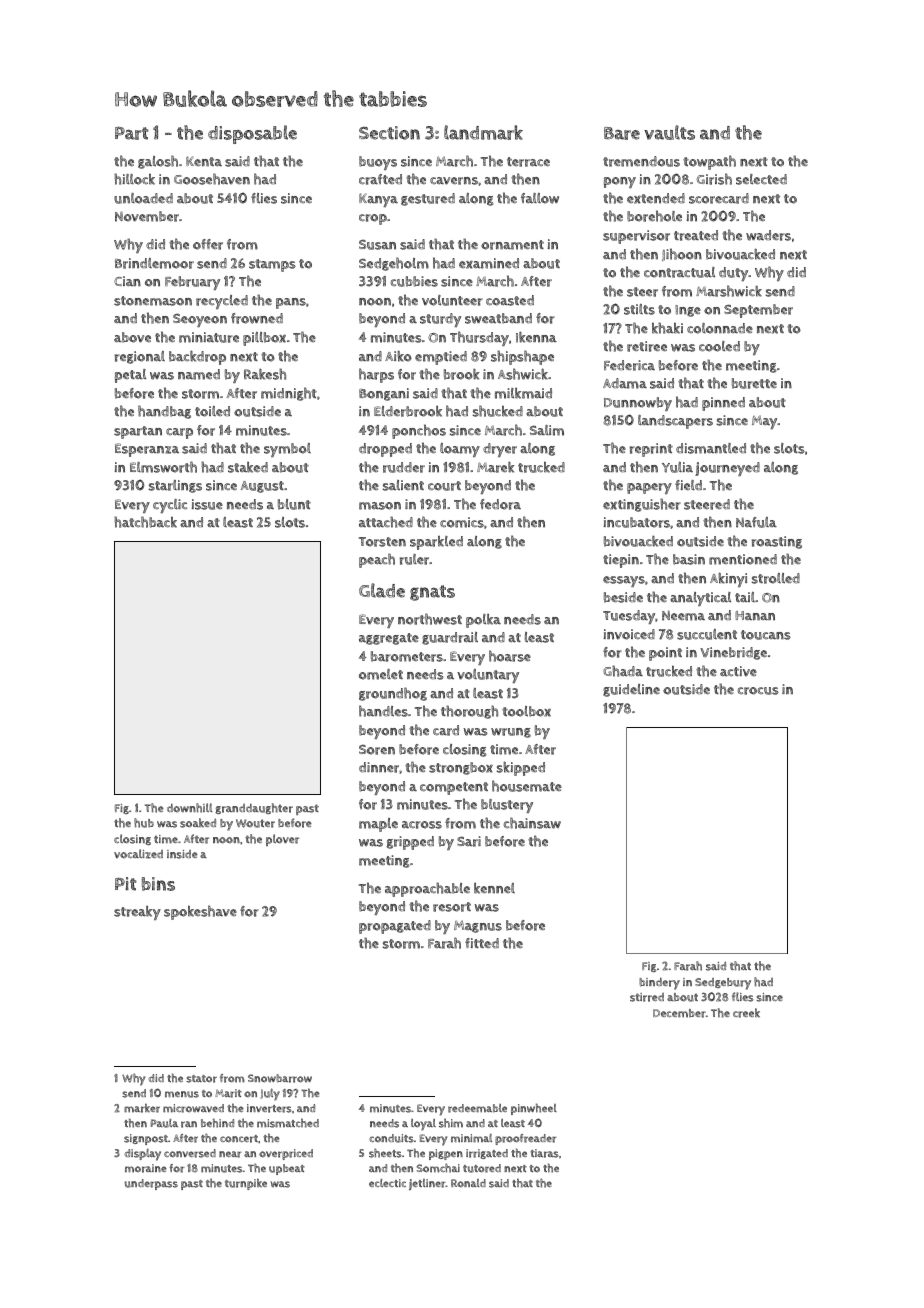  What do you see at coordinates (230, 1154) in the screenshot?
I see `near` at bounding box center [230, 1154].
